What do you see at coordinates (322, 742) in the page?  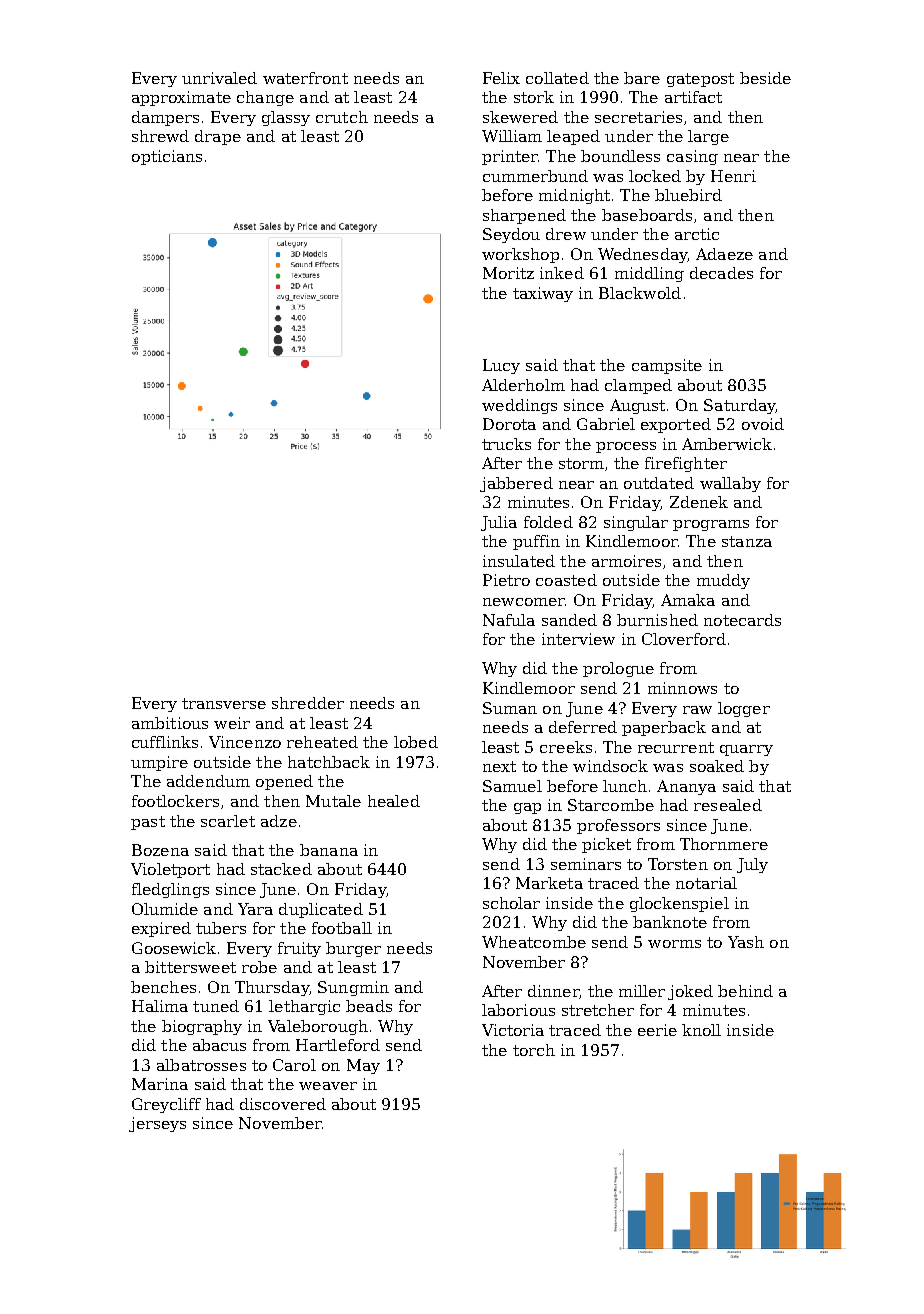 I see `reheated` at bounding box center [322, 742].
